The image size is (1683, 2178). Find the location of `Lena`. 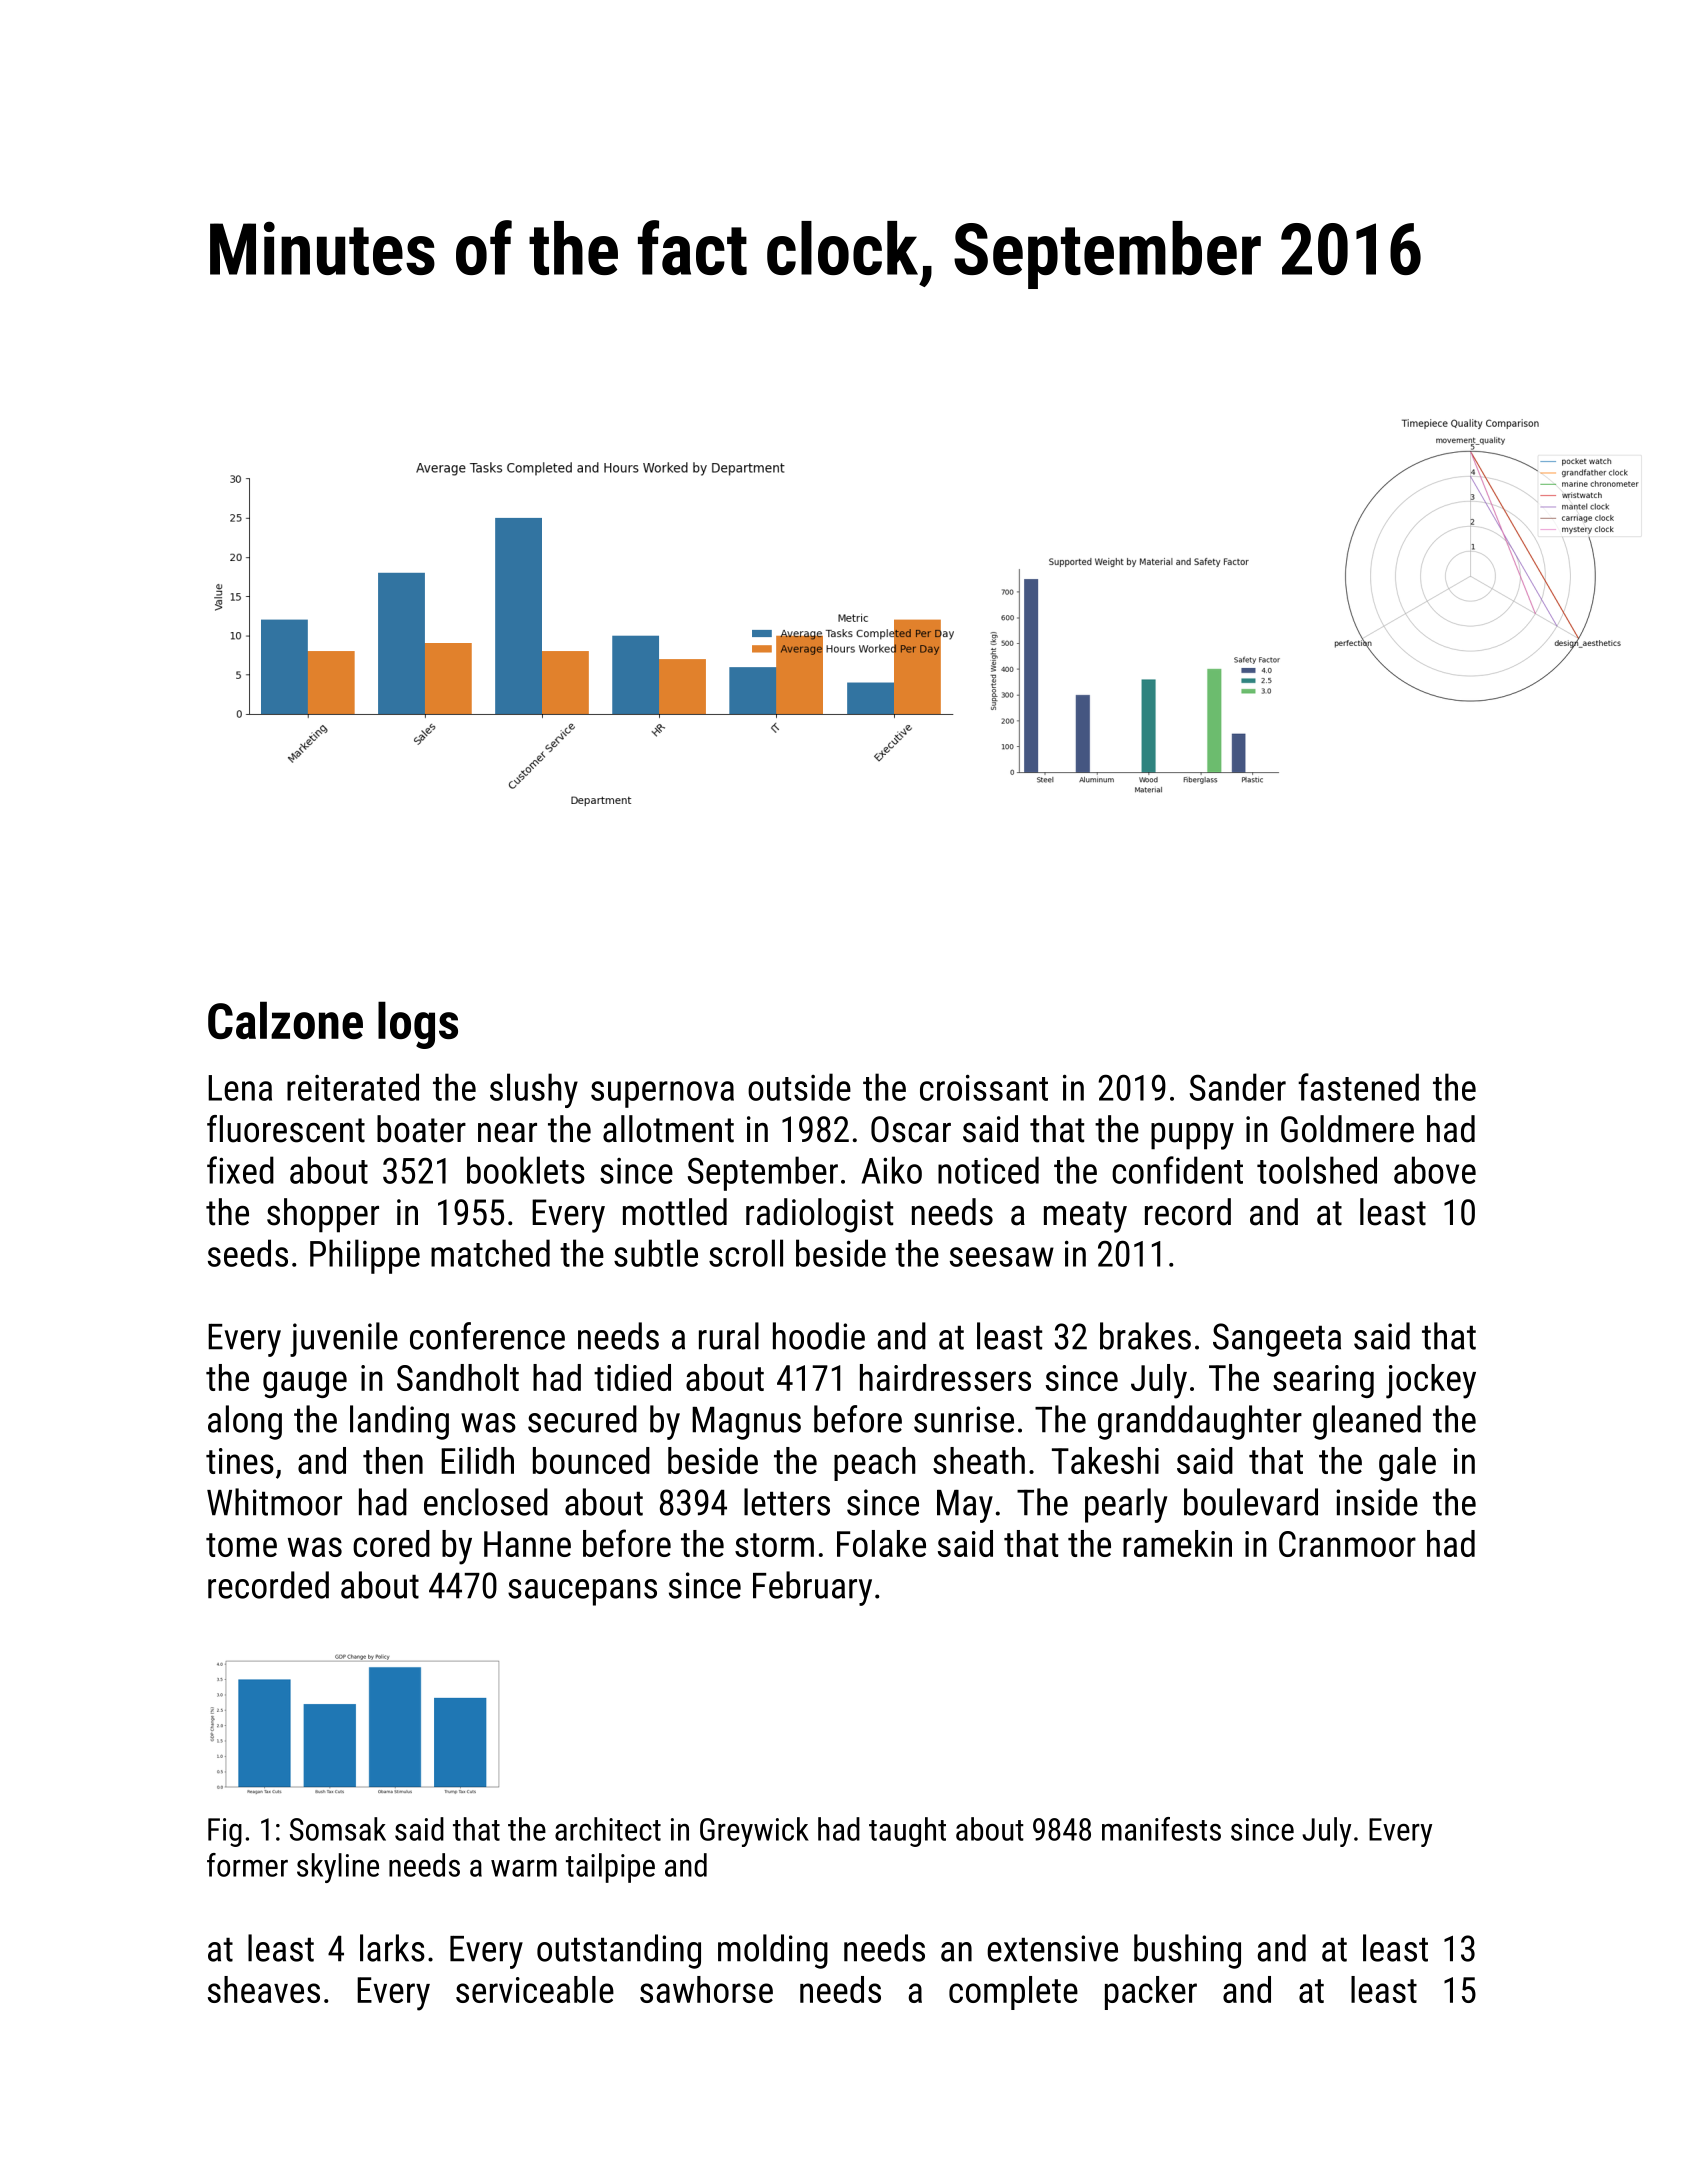

Lena is located at coordinates (240, 1088).
